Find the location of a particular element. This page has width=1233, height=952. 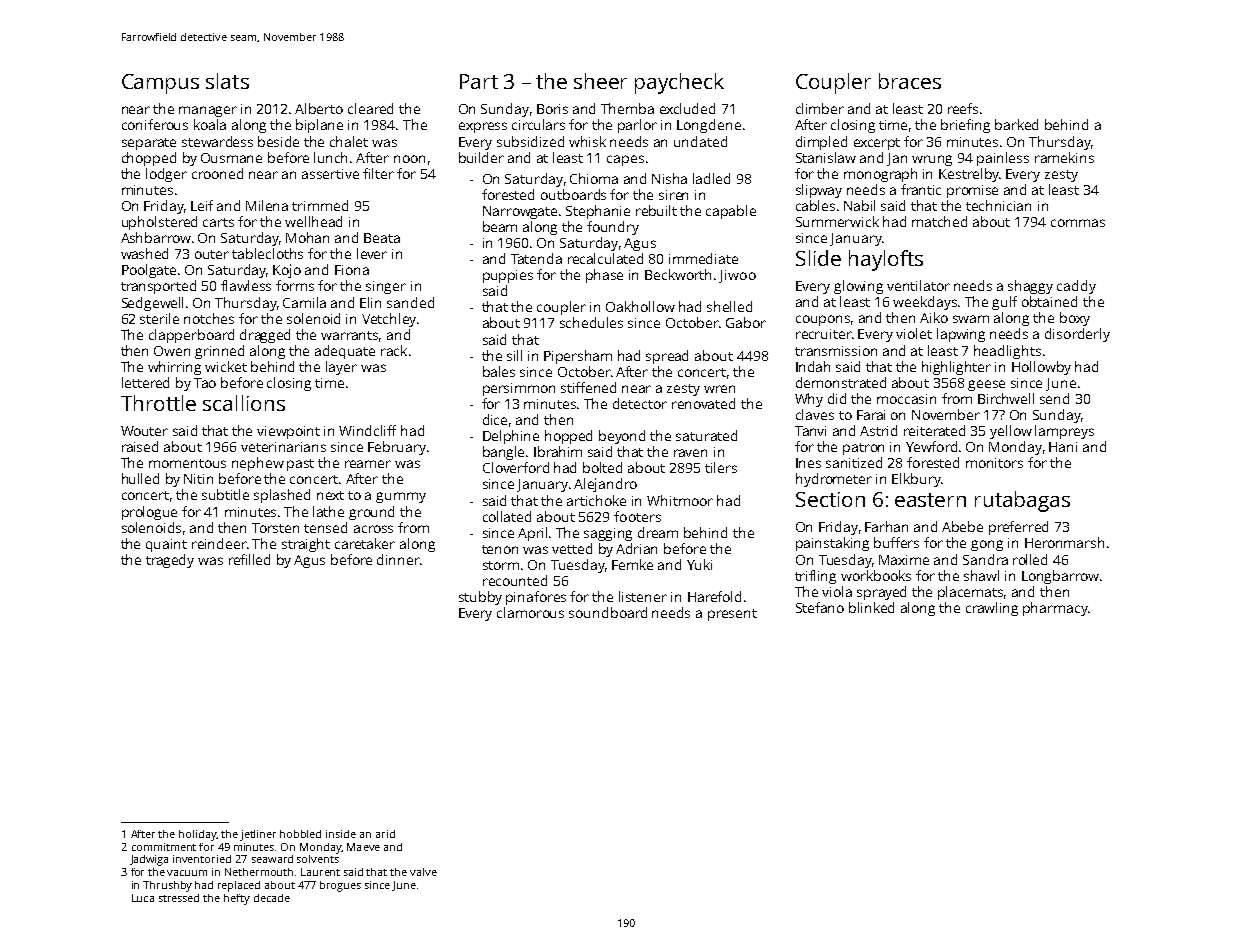

sagging is located at coordinates (608, 534).
